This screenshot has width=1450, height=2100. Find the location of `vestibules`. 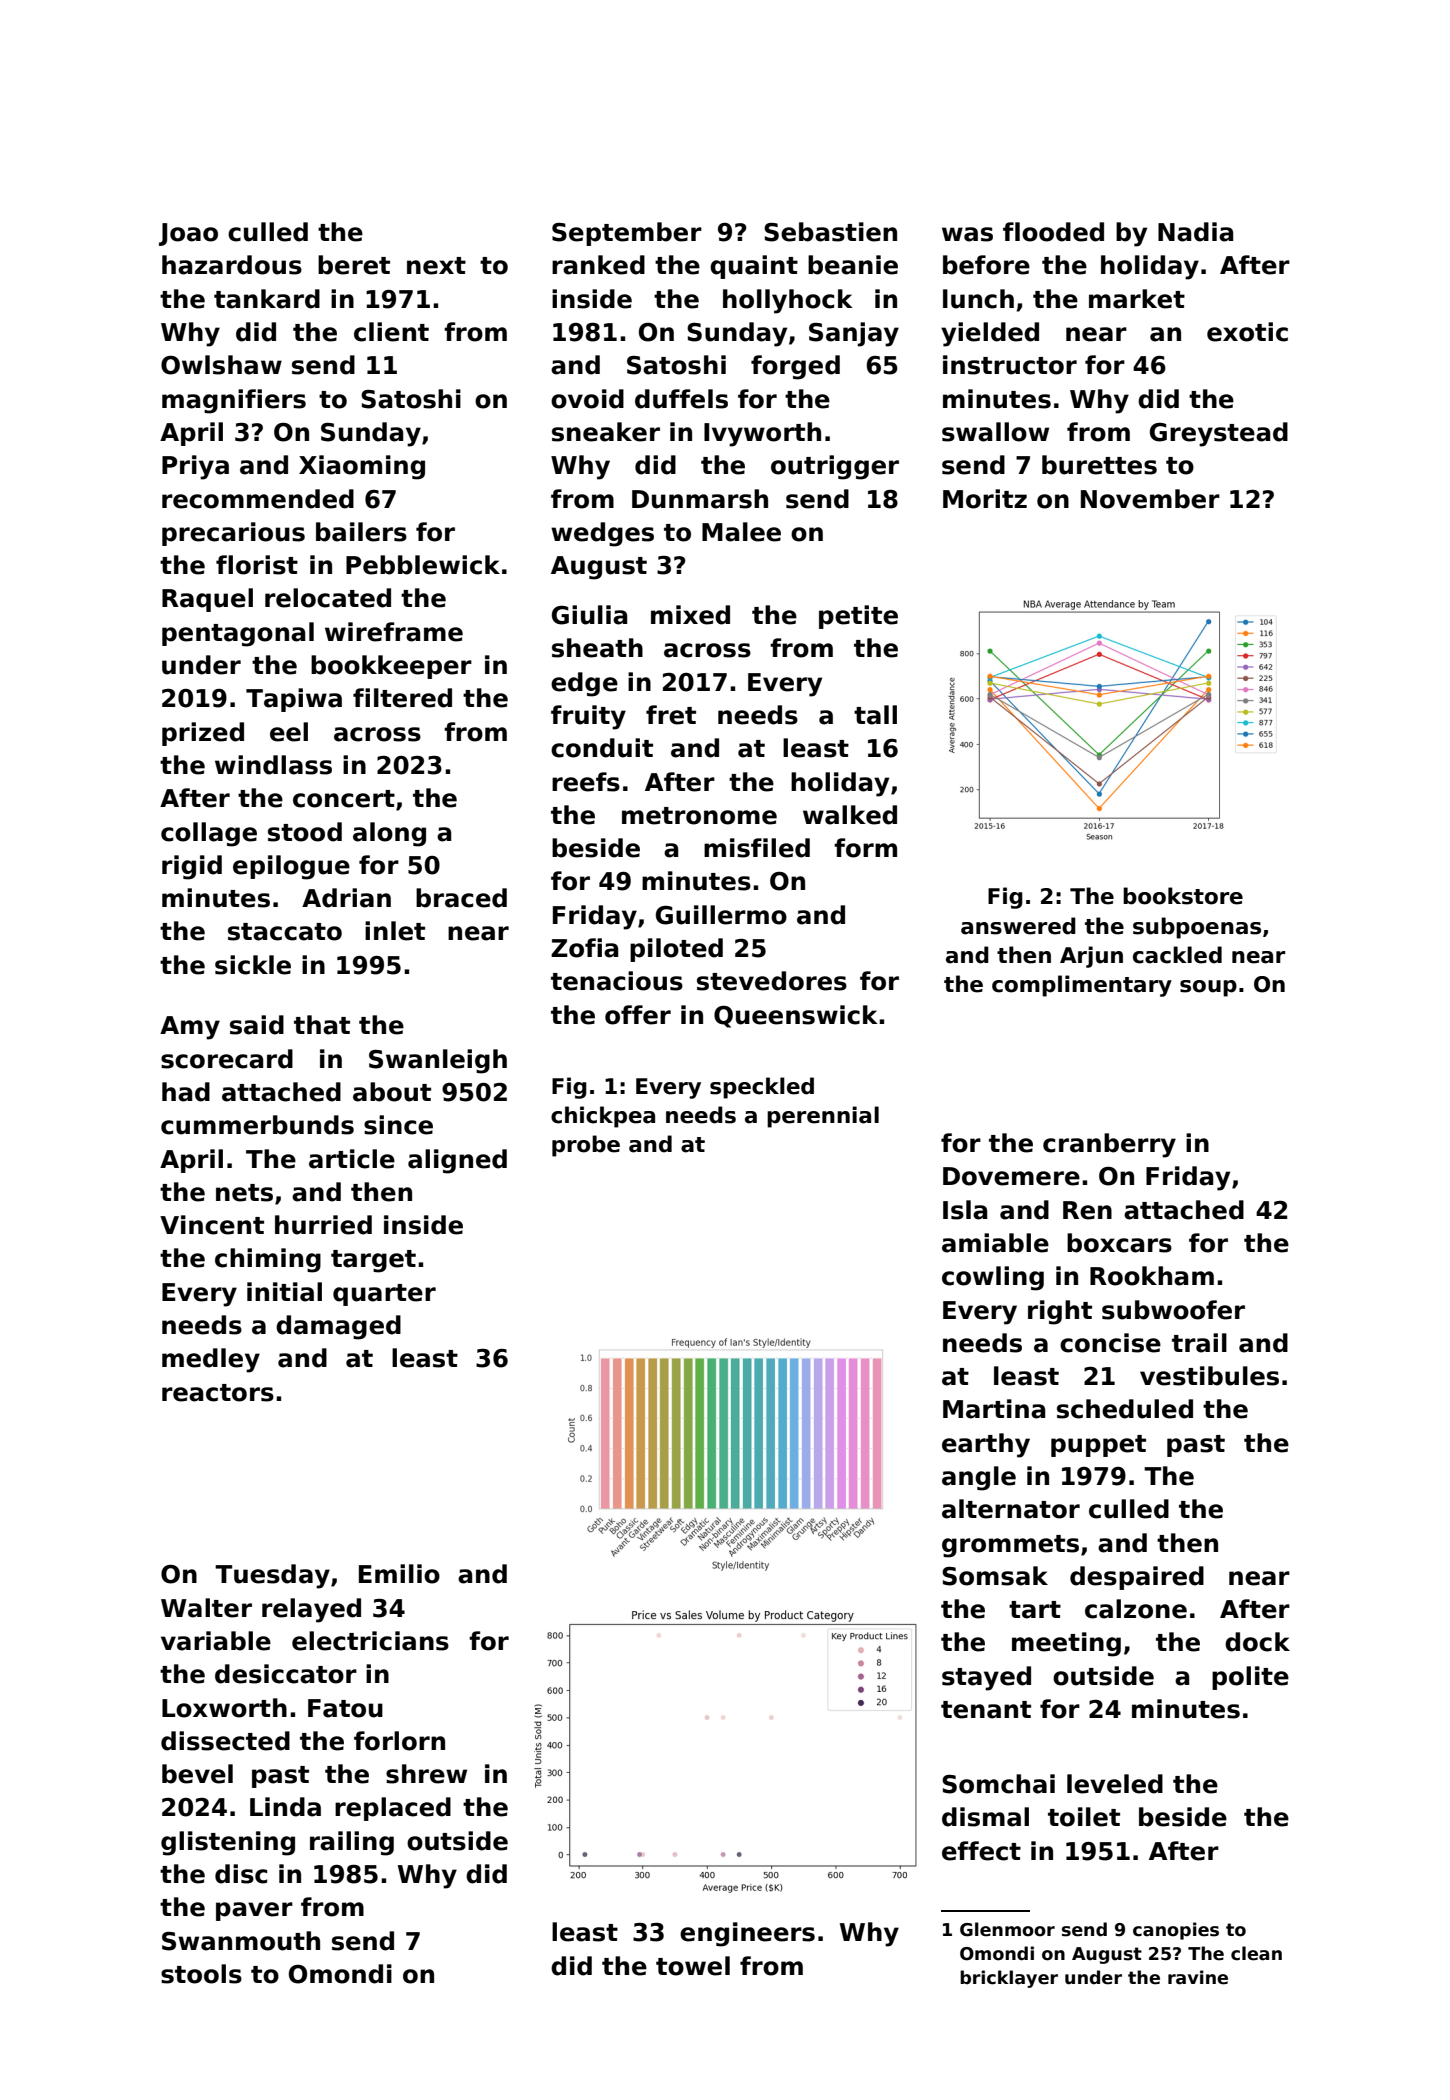

vestibules is located at coordinates (1209, 1376).
